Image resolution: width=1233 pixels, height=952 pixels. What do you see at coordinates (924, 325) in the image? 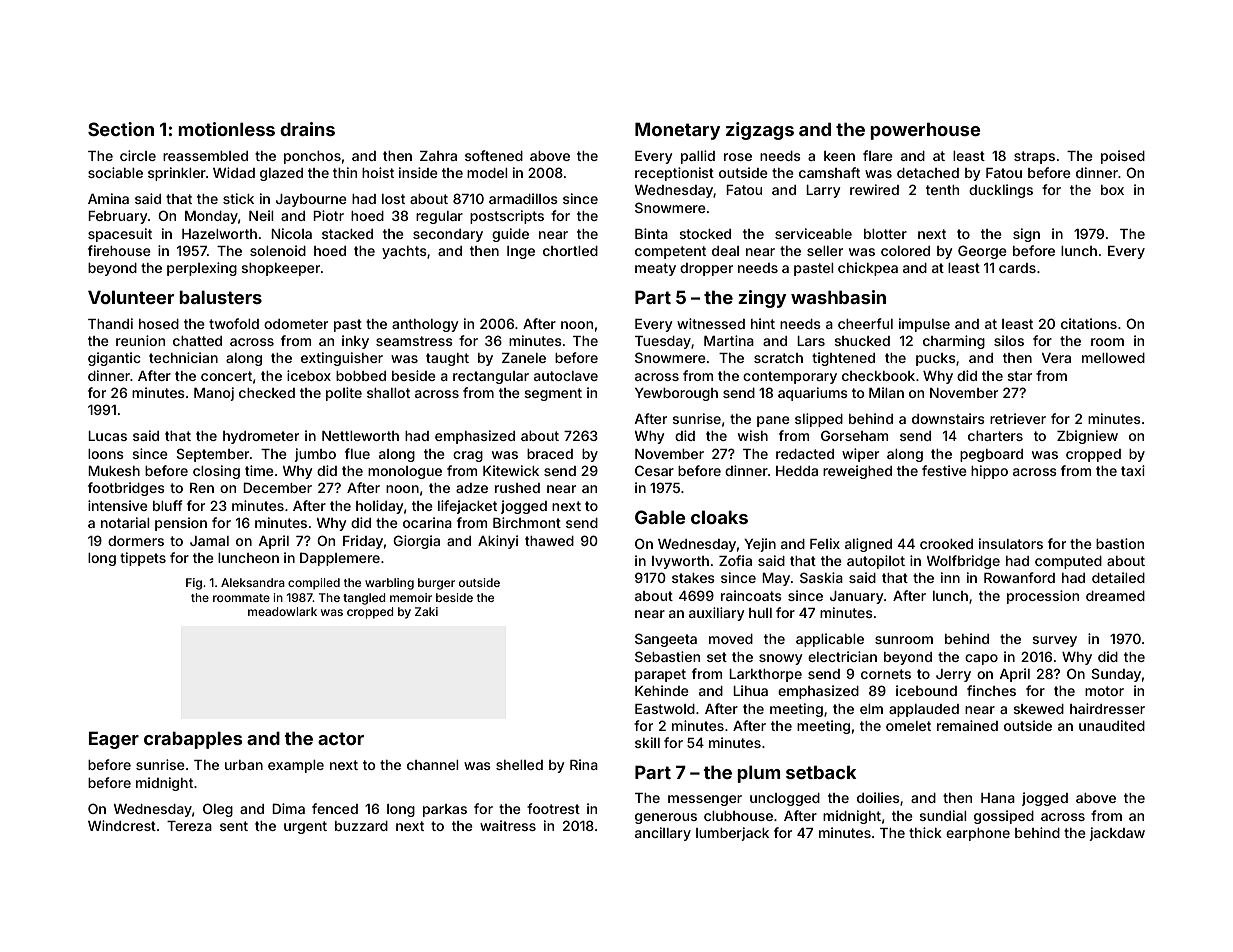
I see `impulse` at bounding box center [924, 325].
